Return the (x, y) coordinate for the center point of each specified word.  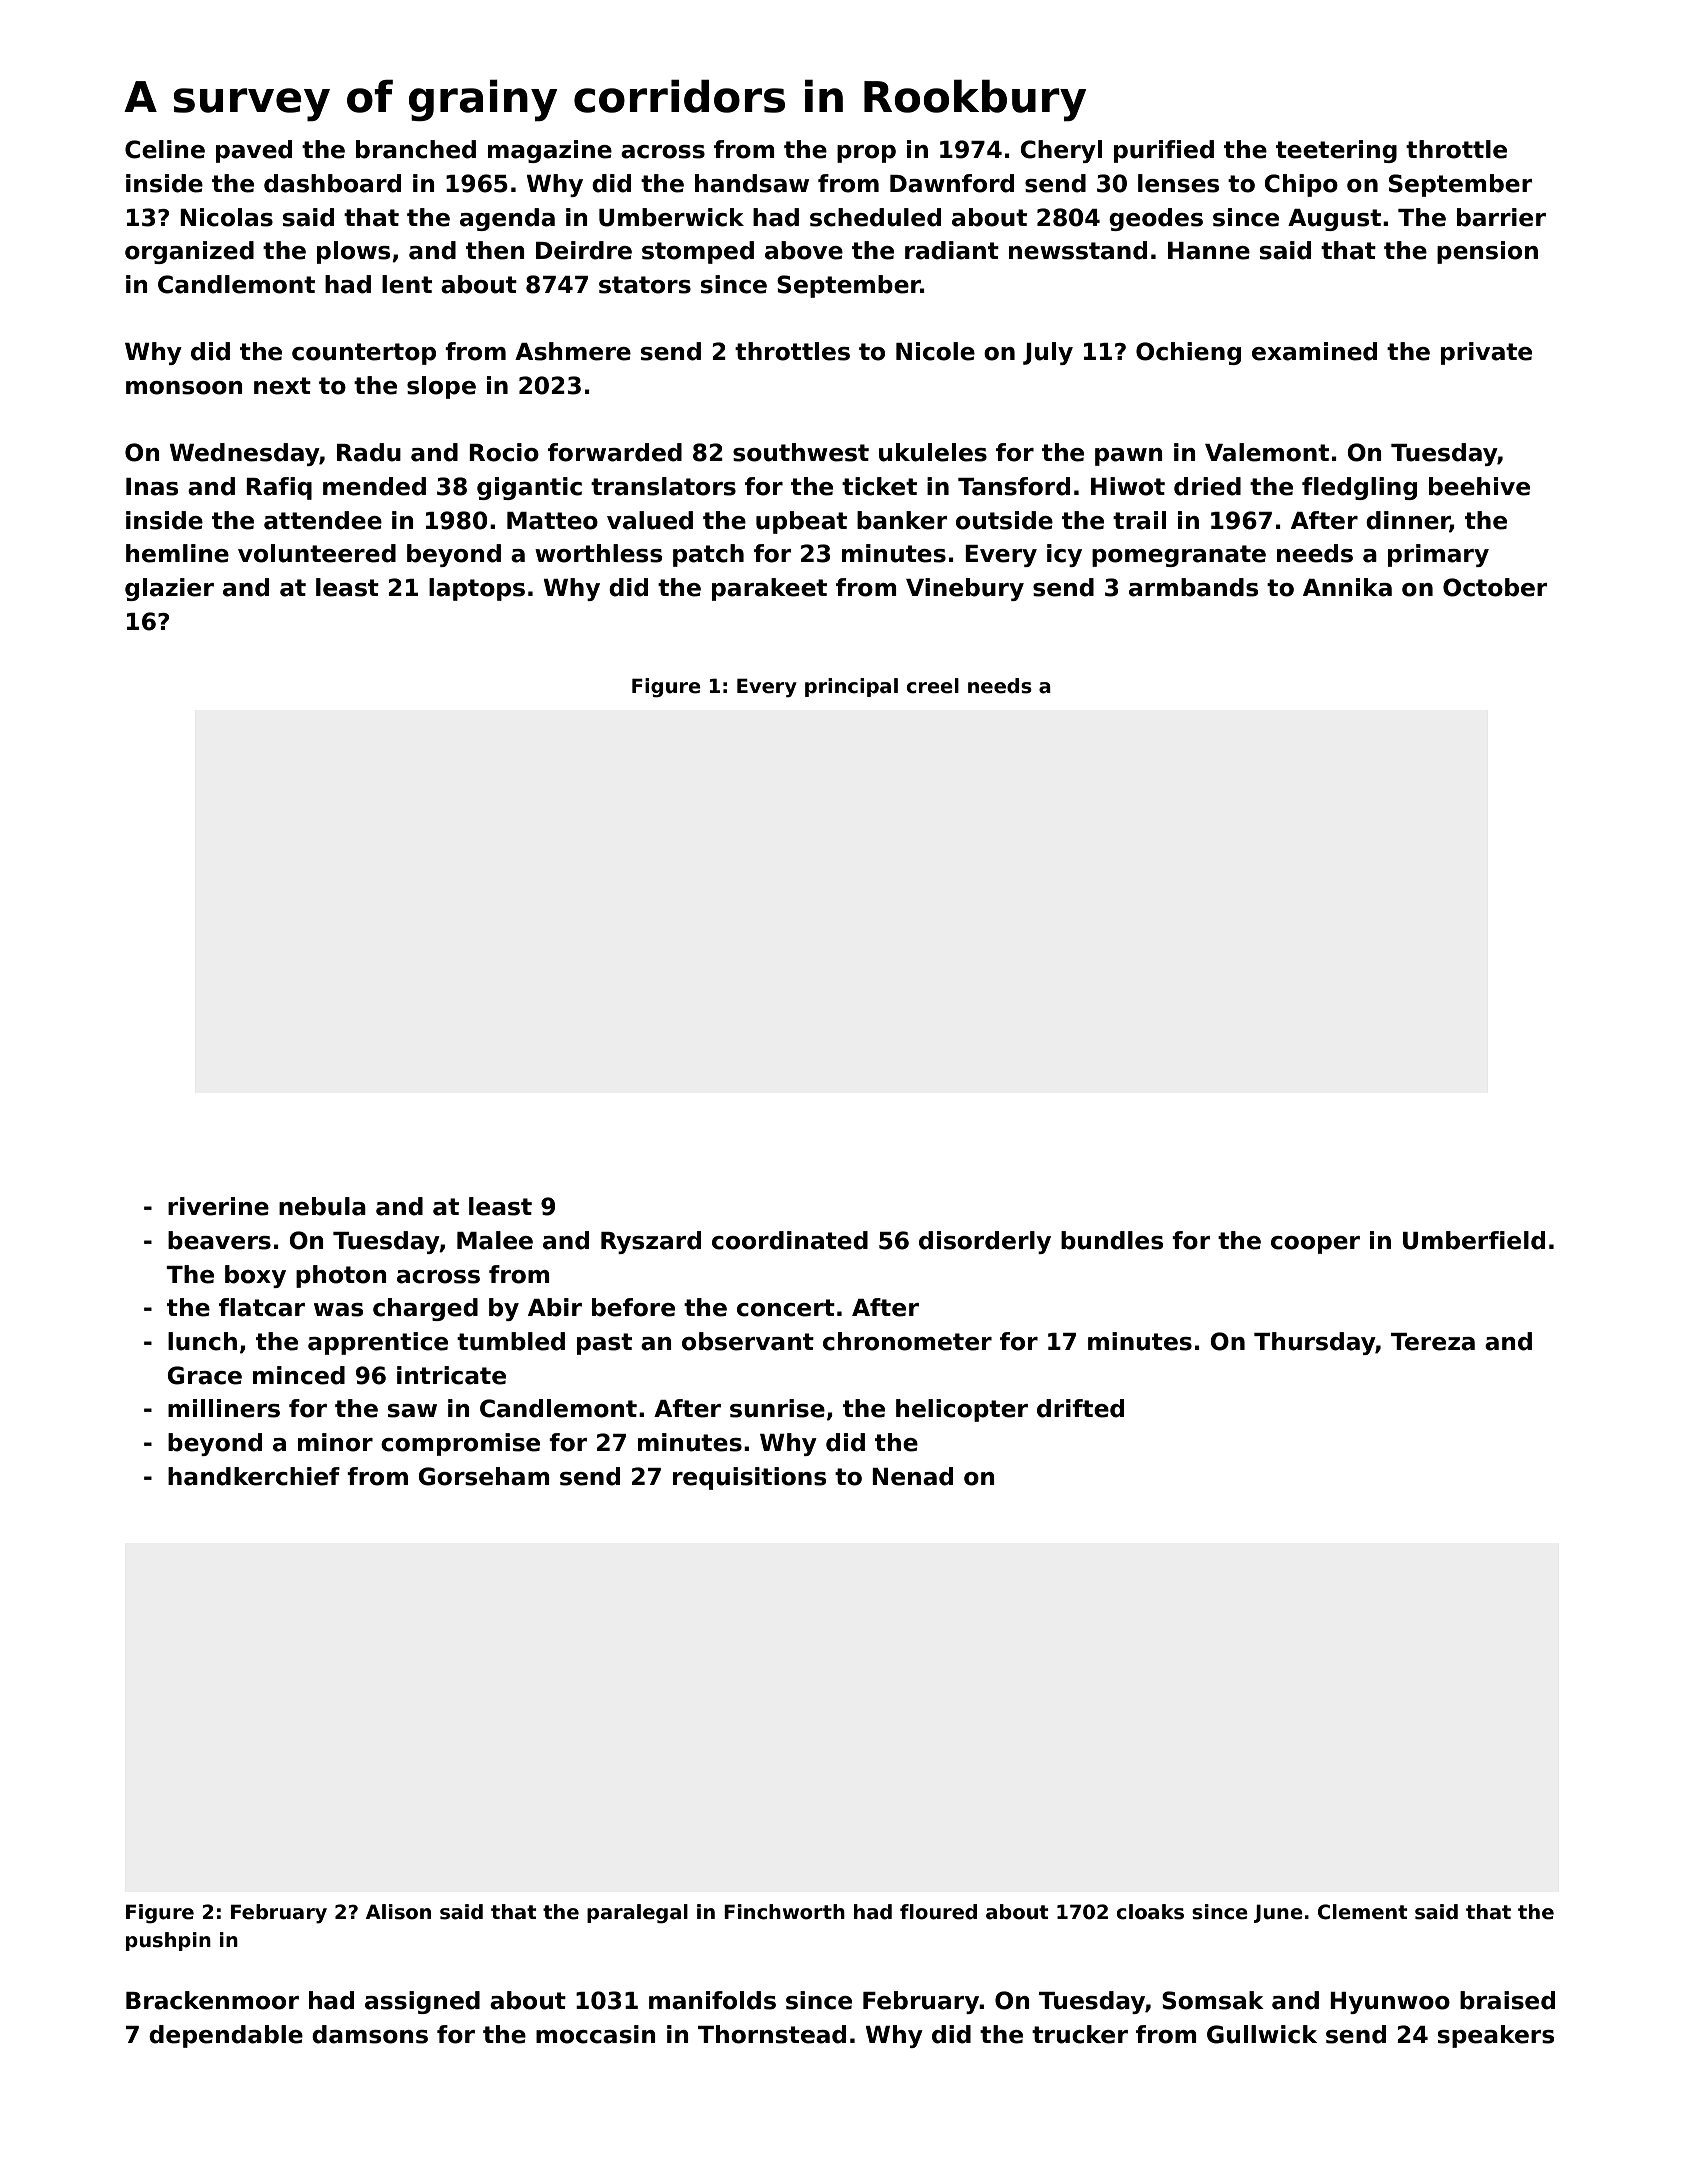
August (1334, 220)
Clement (1363, 1912)
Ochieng (1188, 353)
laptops (477, 589)
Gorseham (484, 1476)
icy (1064, 555)
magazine (550, 151)
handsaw (752, 183)
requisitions (749, 1478)
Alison (398, 1912)
